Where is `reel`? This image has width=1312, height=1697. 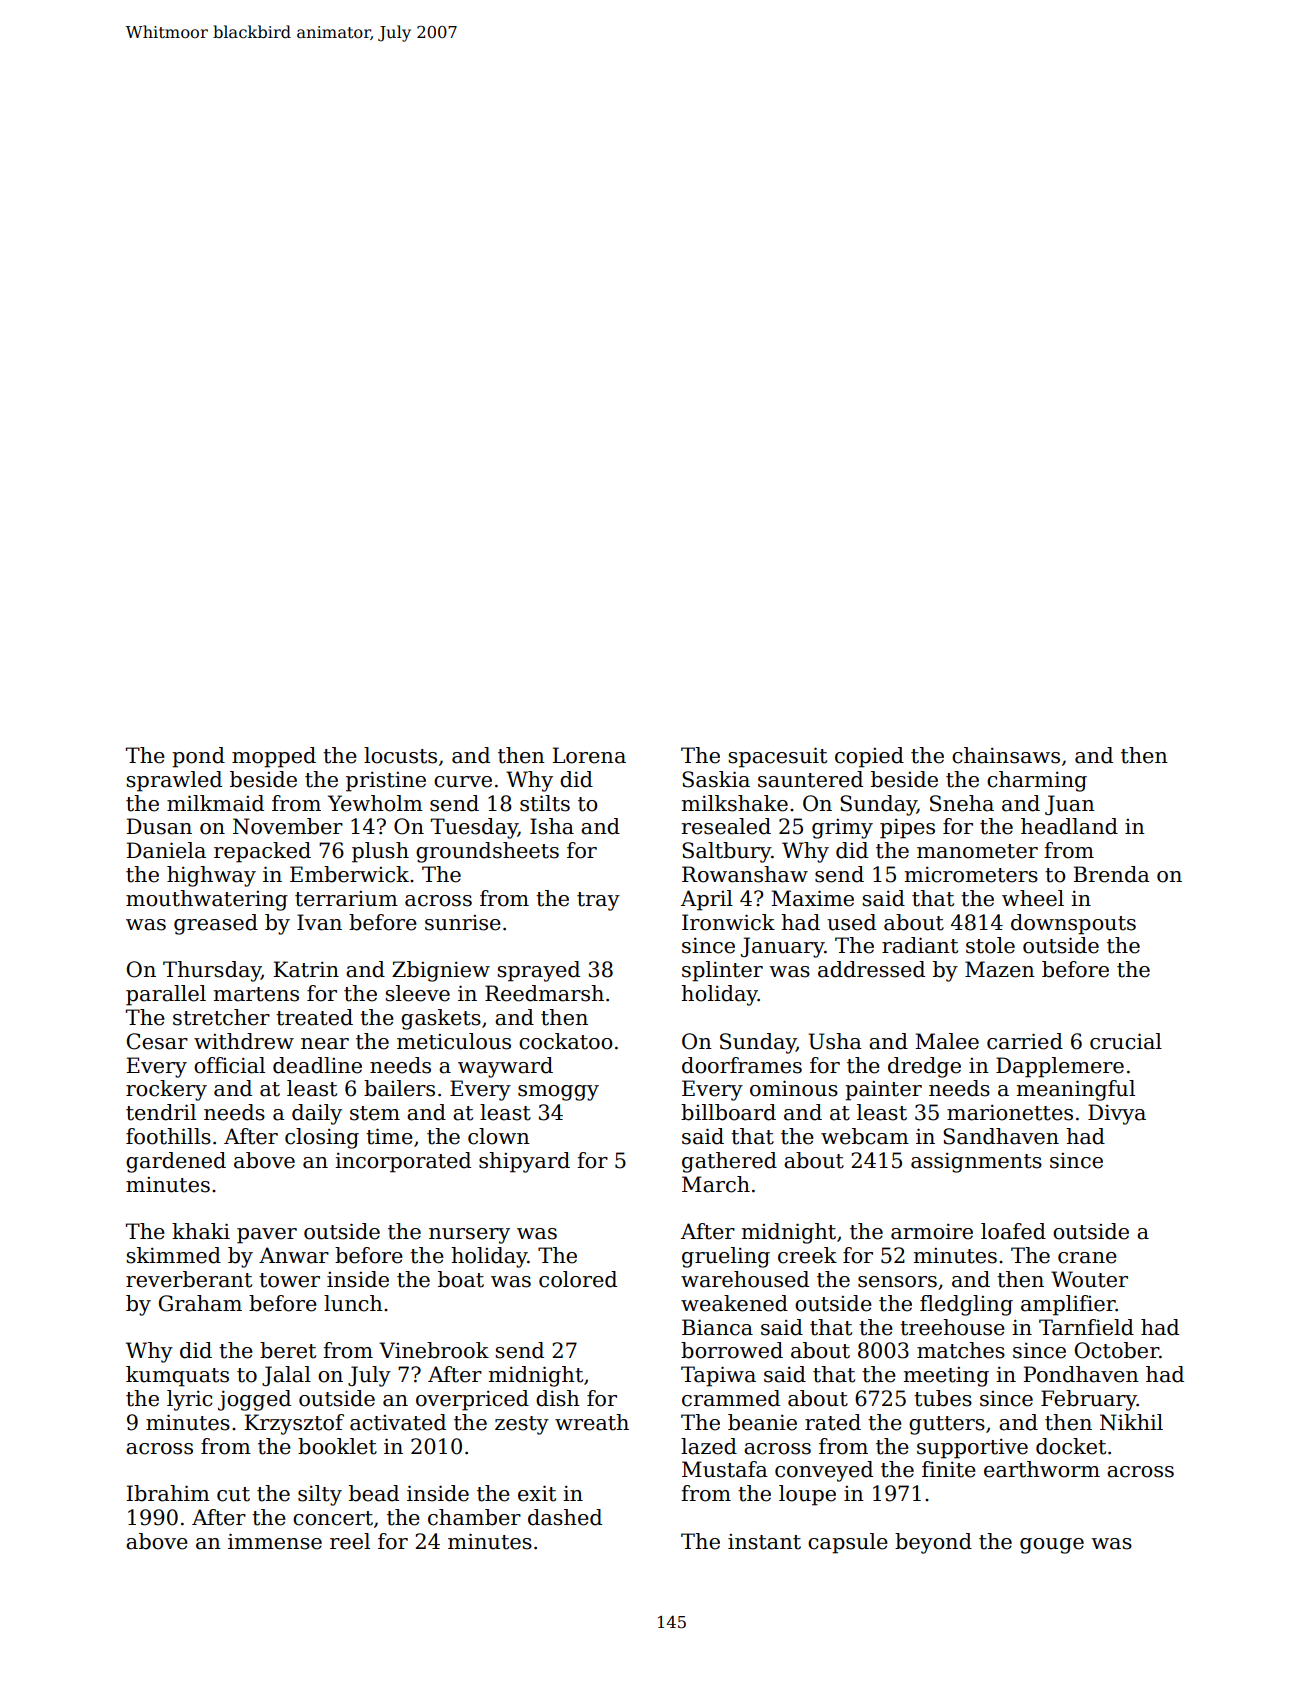 reel is located at coordinates (350, 1541).
